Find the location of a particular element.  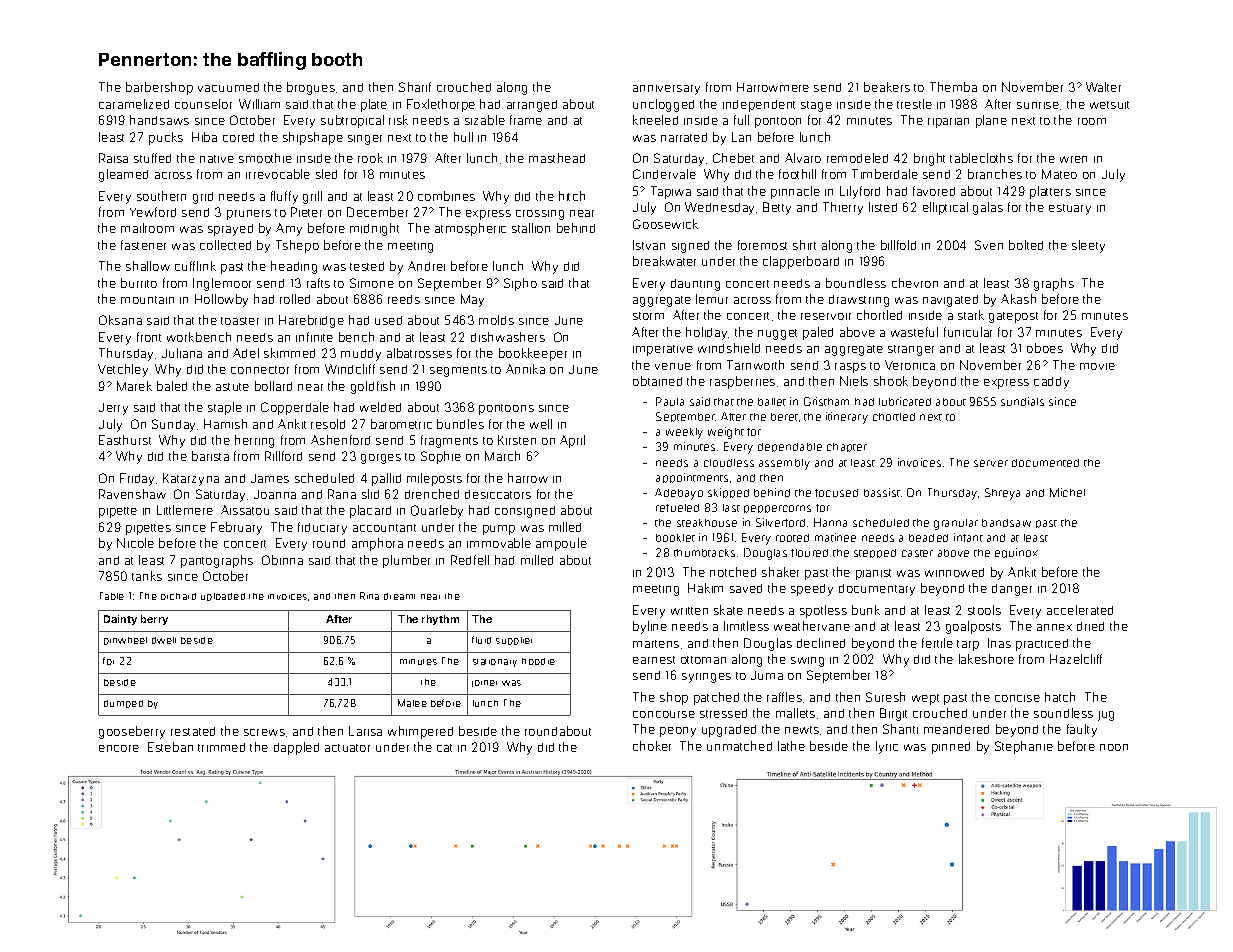

irrevocable is located at coordinates (278, 174).
